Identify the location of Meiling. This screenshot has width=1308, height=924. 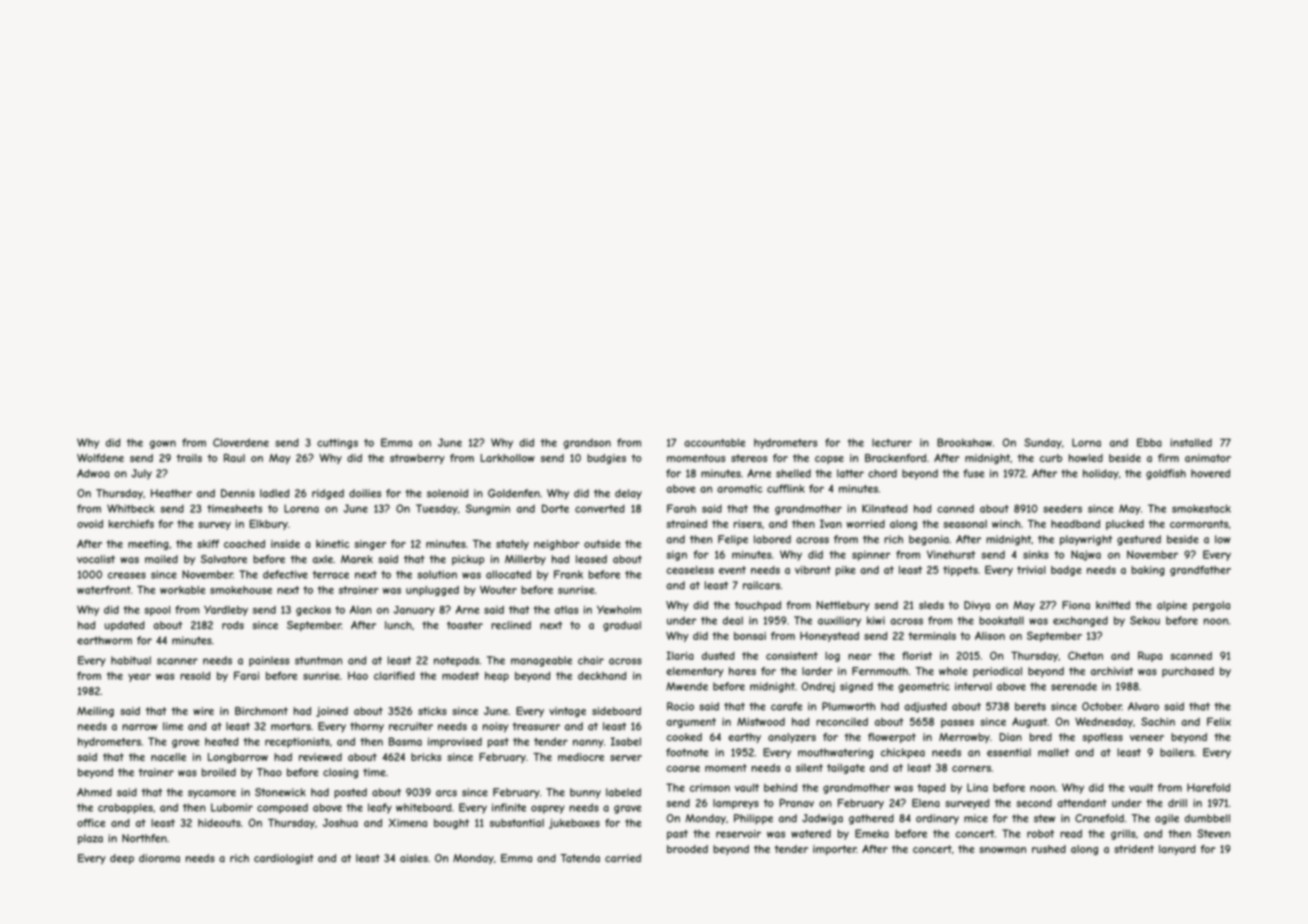
(95, 712).
